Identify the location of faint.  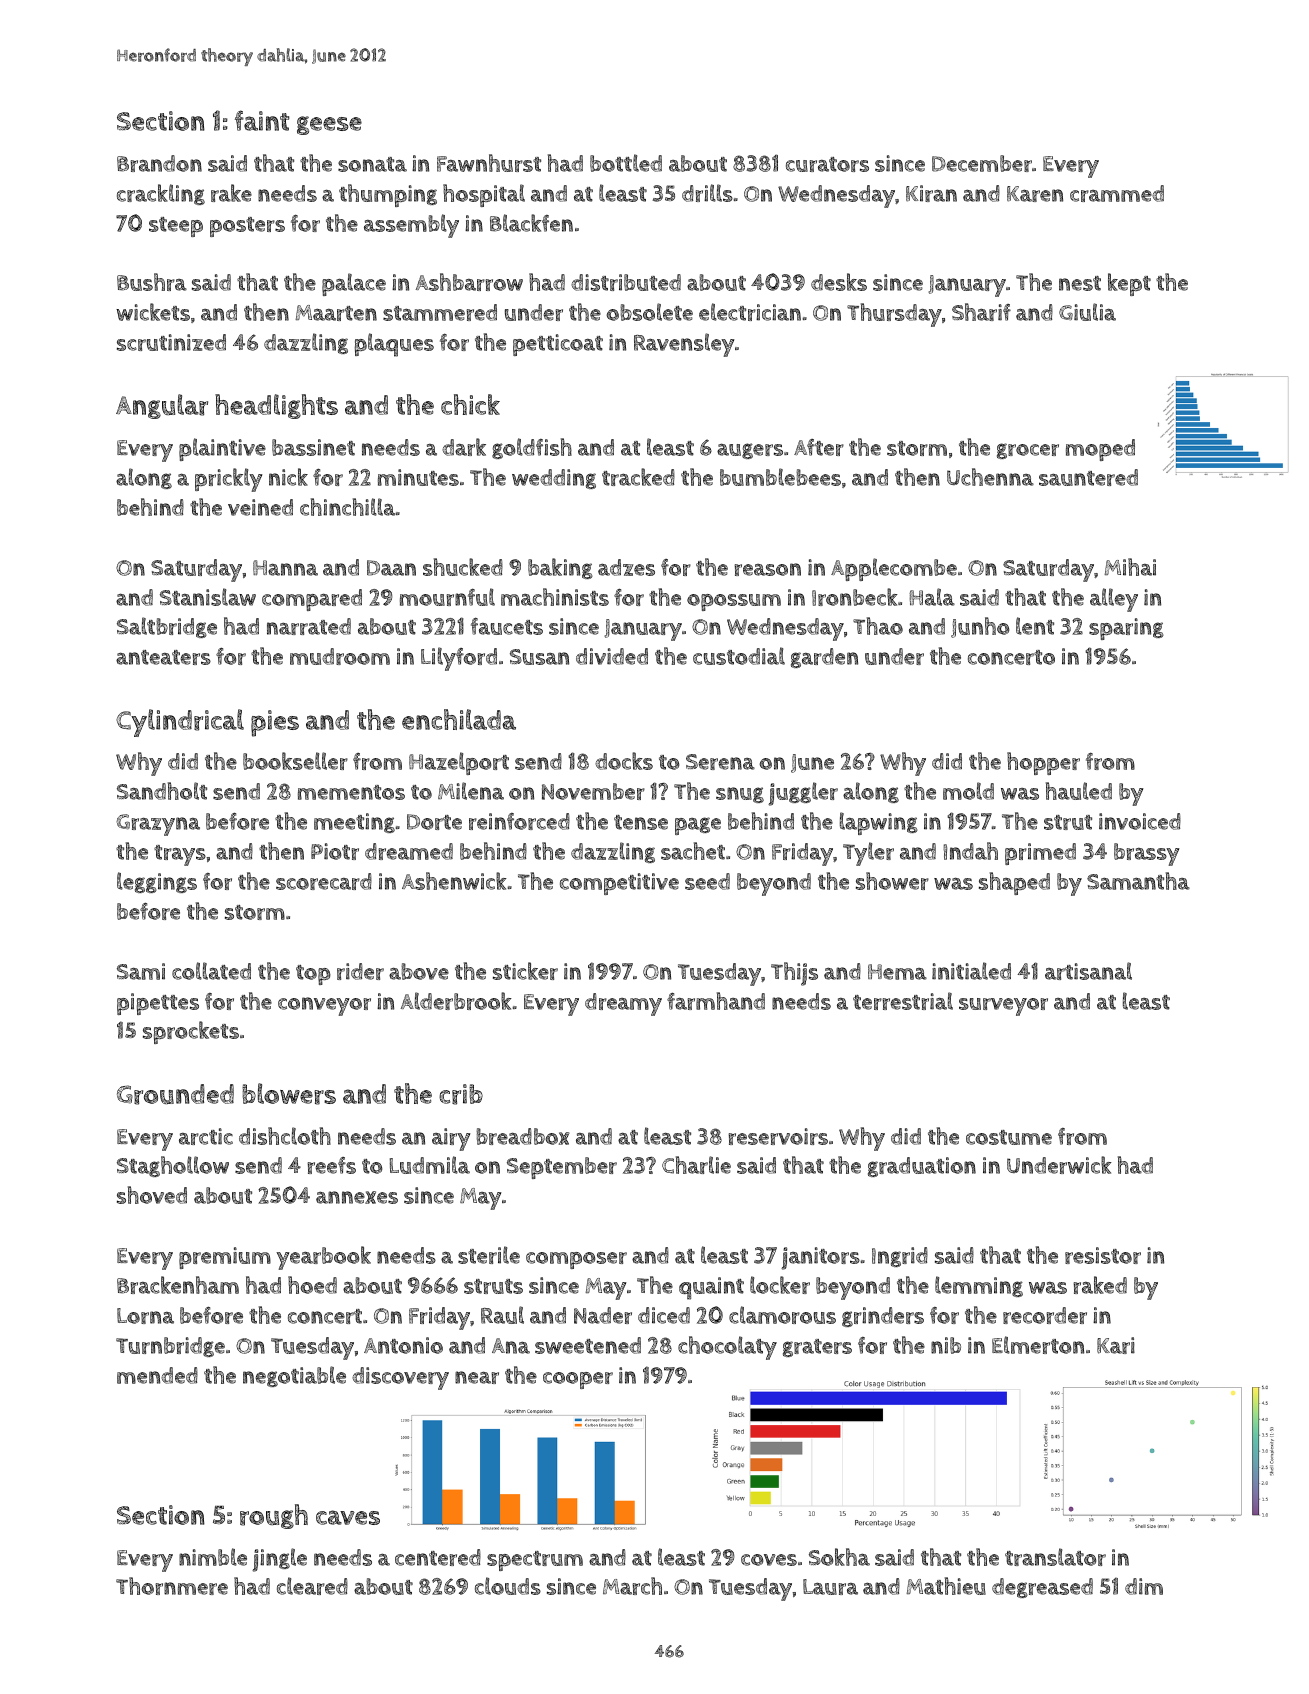
(262, 120).
